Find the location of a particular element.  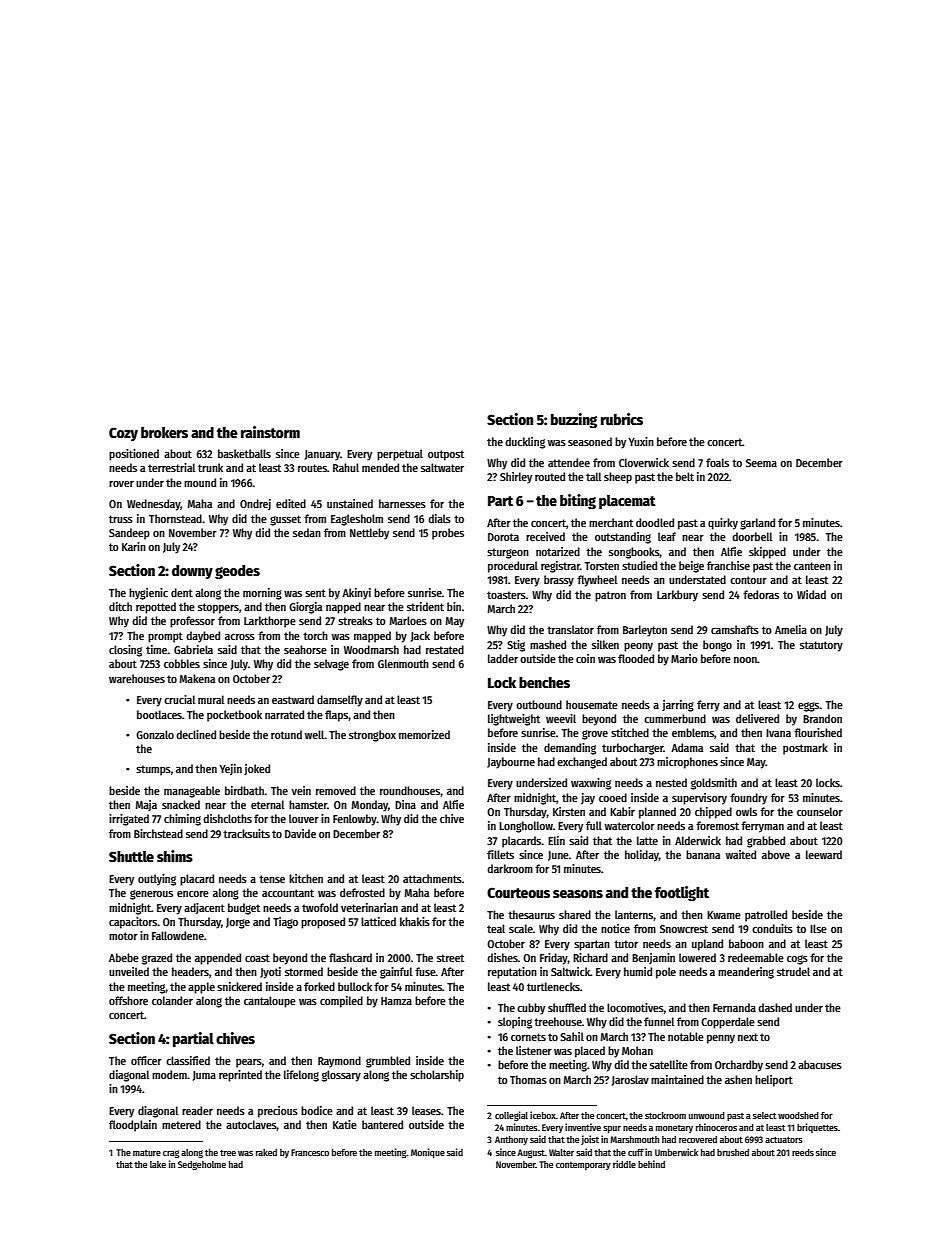

woodshed is located at coordinates (798, 1115).
